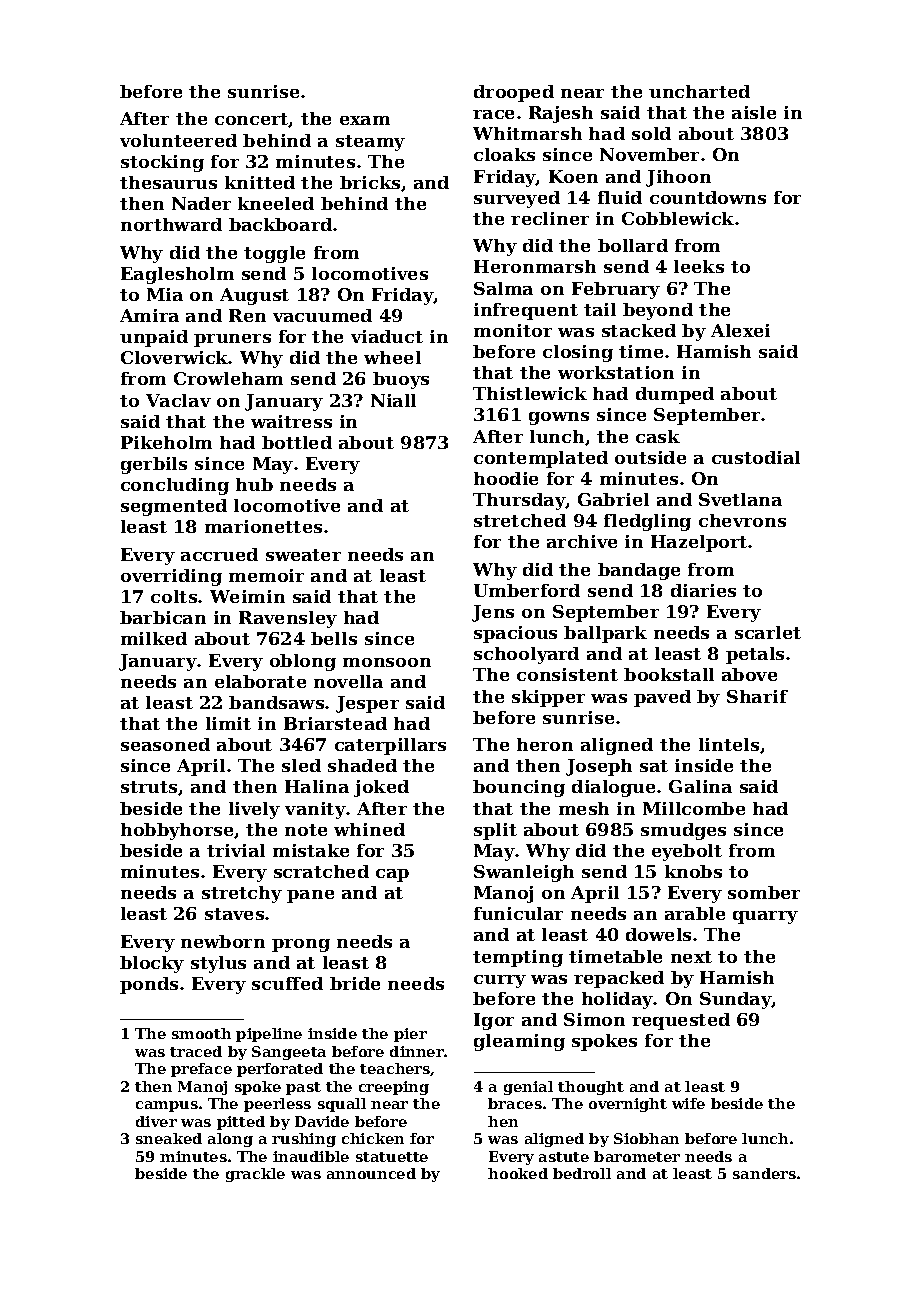 The image size is (924, 1314). What do you see at coordinates (494, 1021) in the screenshot?
I see `Igor` at bounding box center [494, 1021].
